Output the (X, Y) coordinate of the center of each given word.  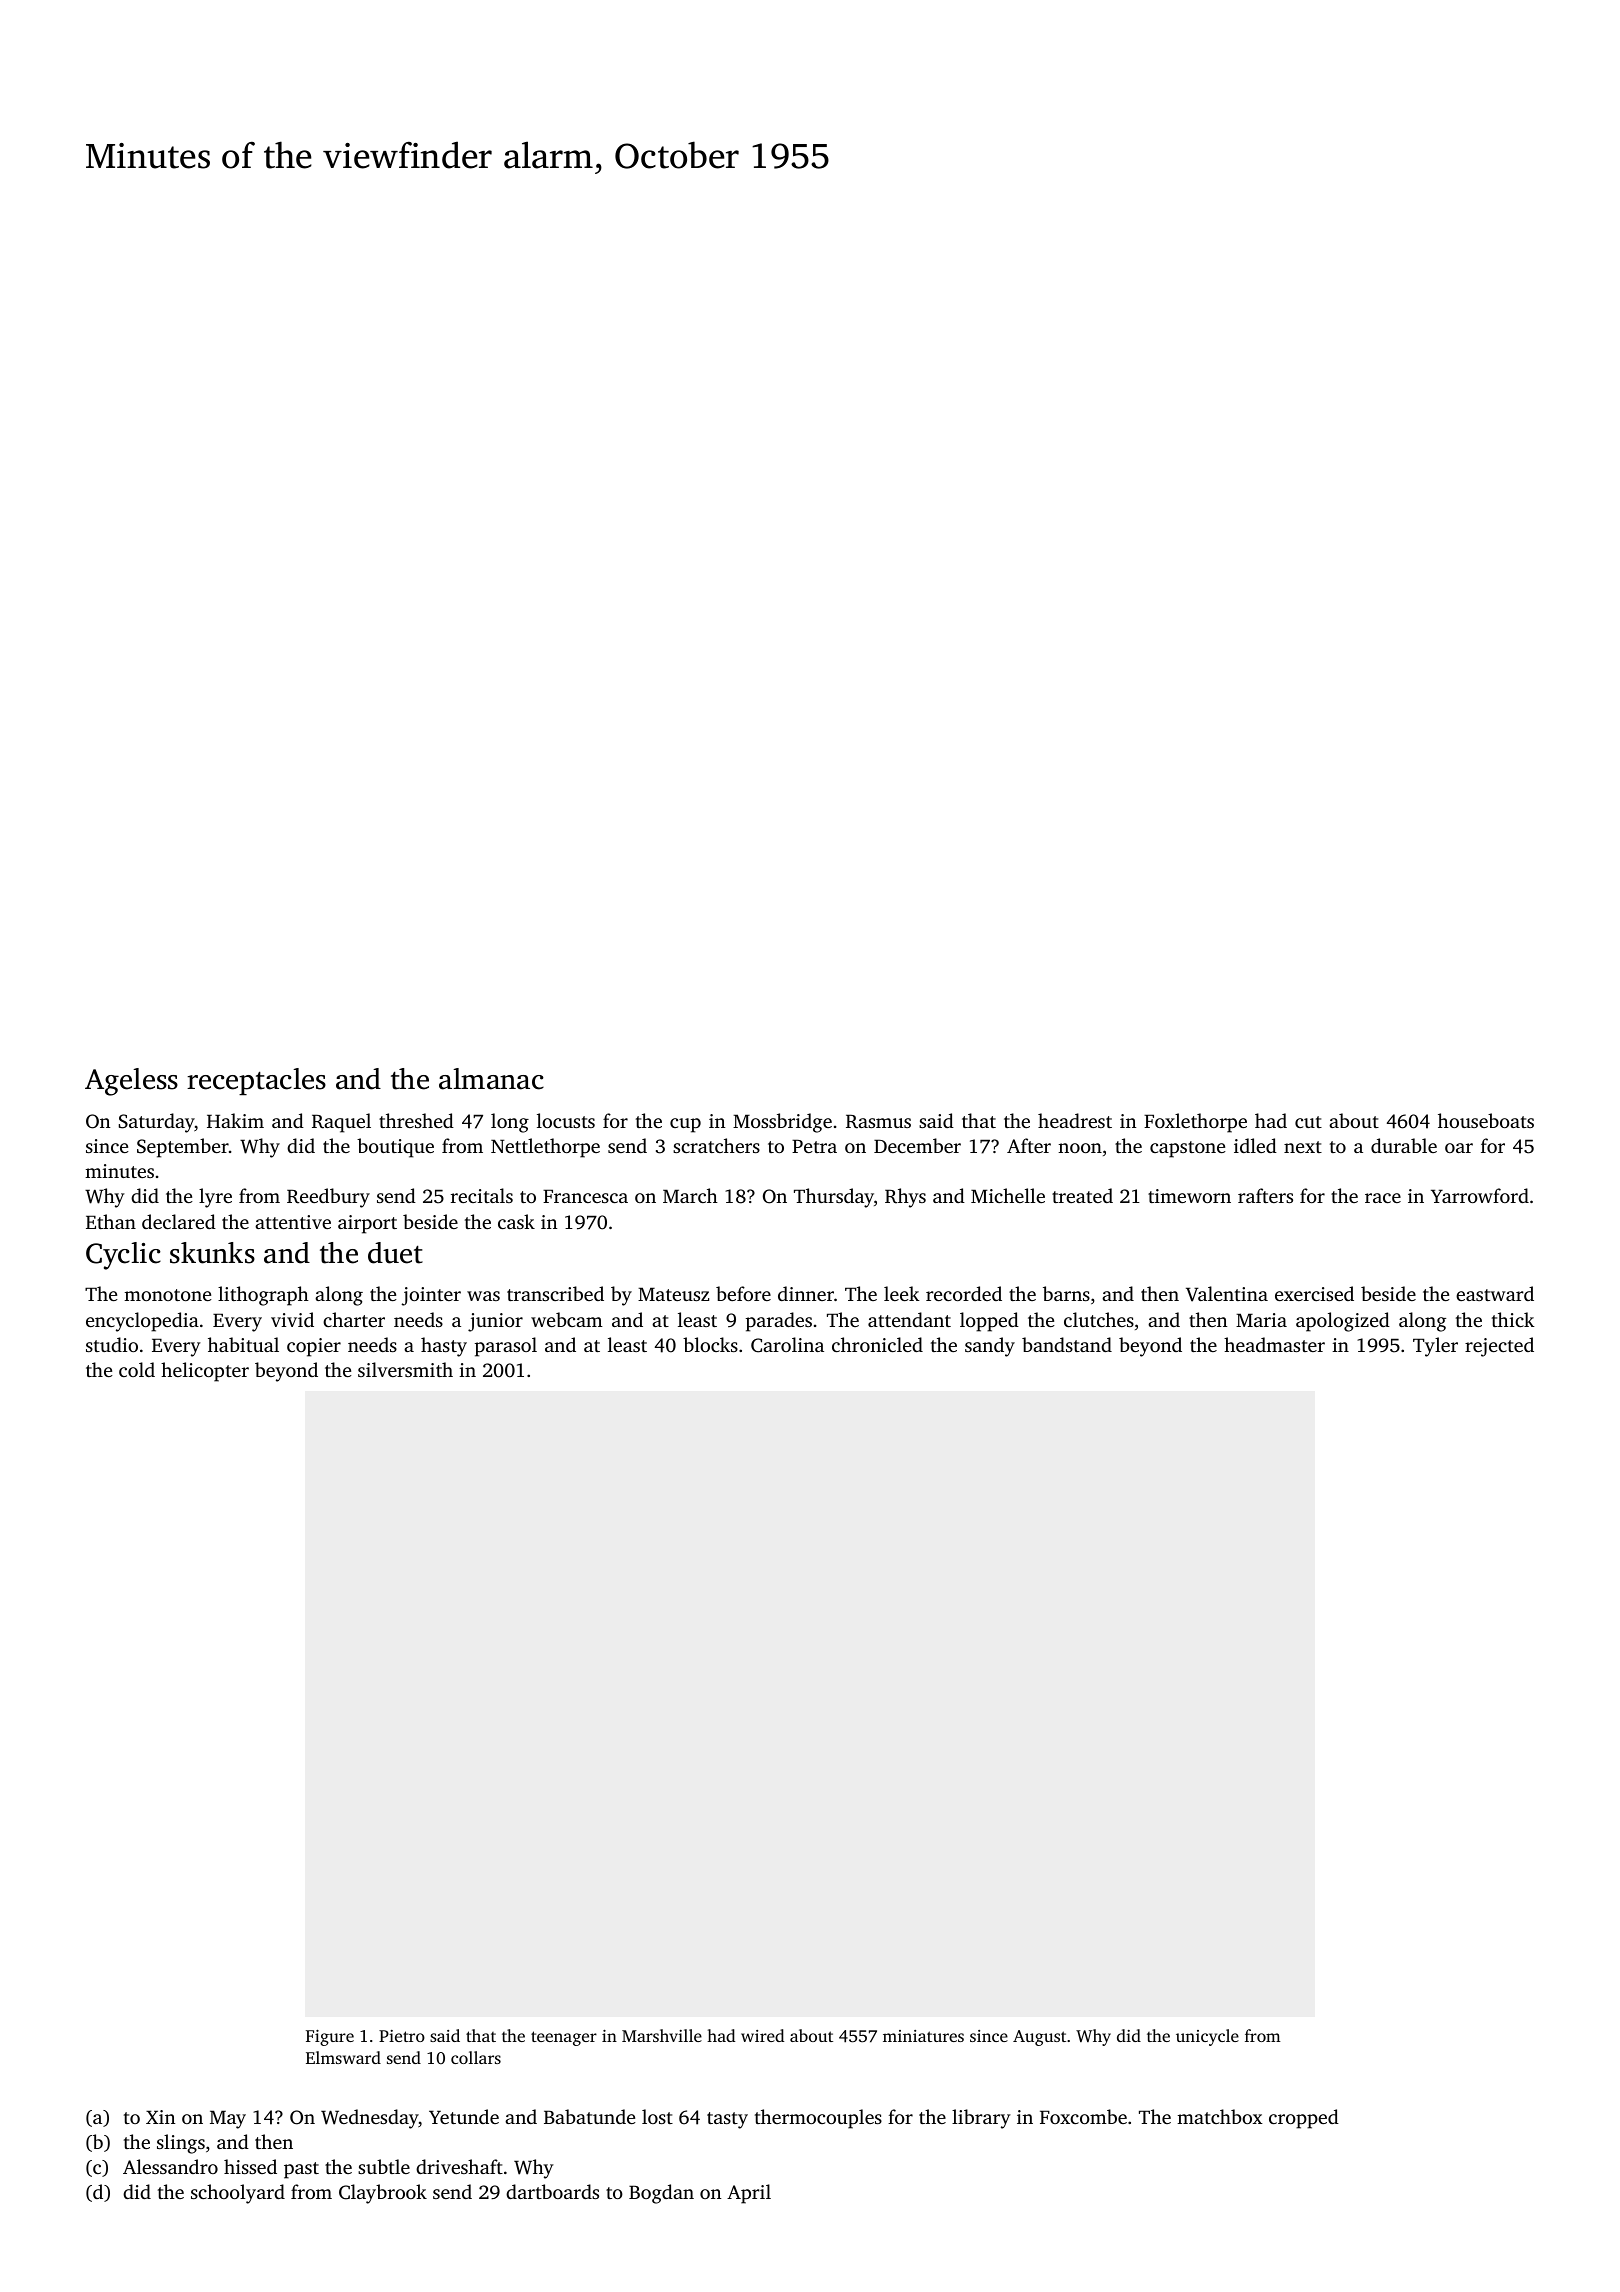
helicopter (205, 1372)
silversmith (405, 1369)
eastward (1495, 1293)
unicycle (1207, 2037)
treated (1082, 1195)
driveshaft (459, 2166)
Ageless (131, 1082)
